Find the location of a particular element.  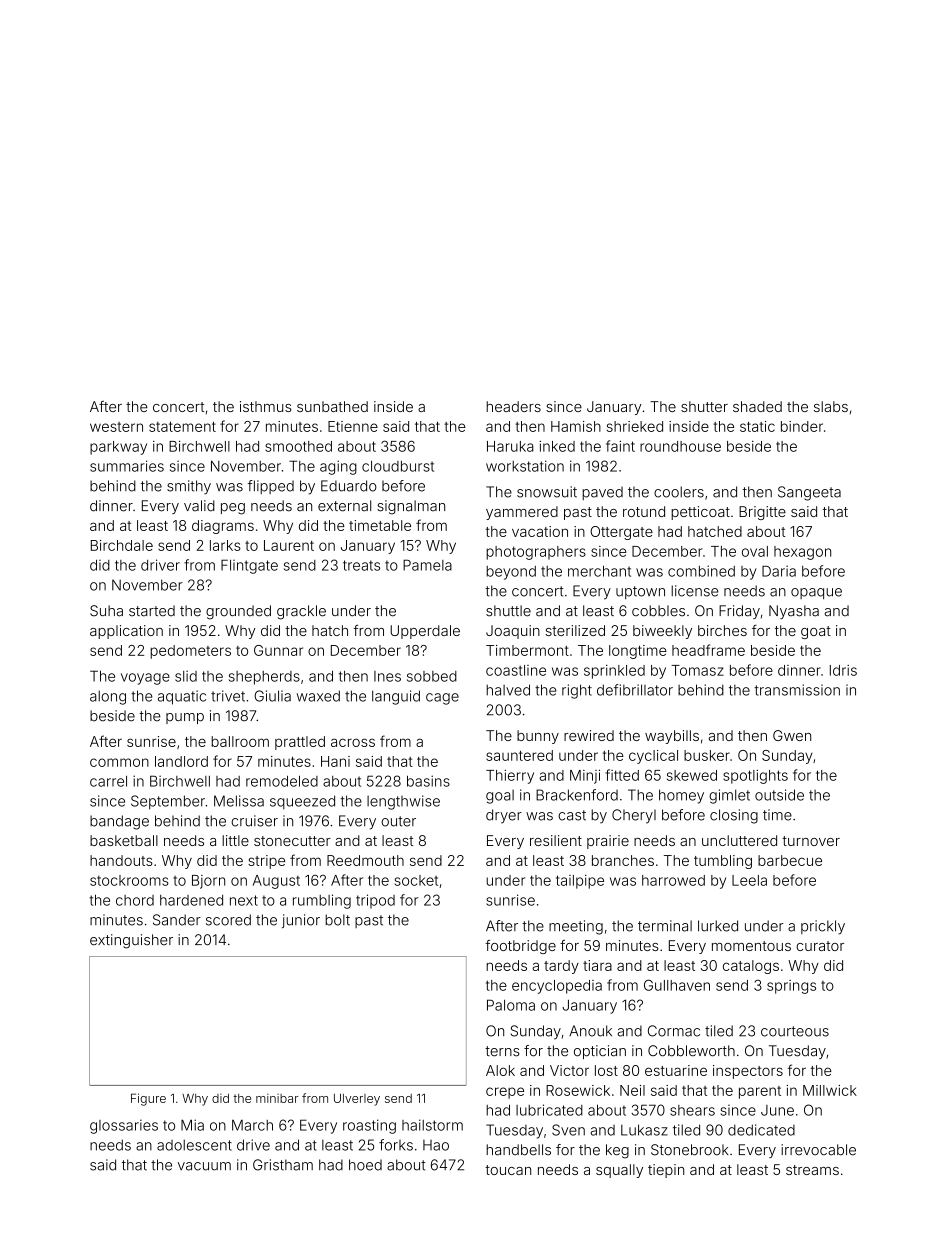

cloudburst is located at coordinates (398, 466).
